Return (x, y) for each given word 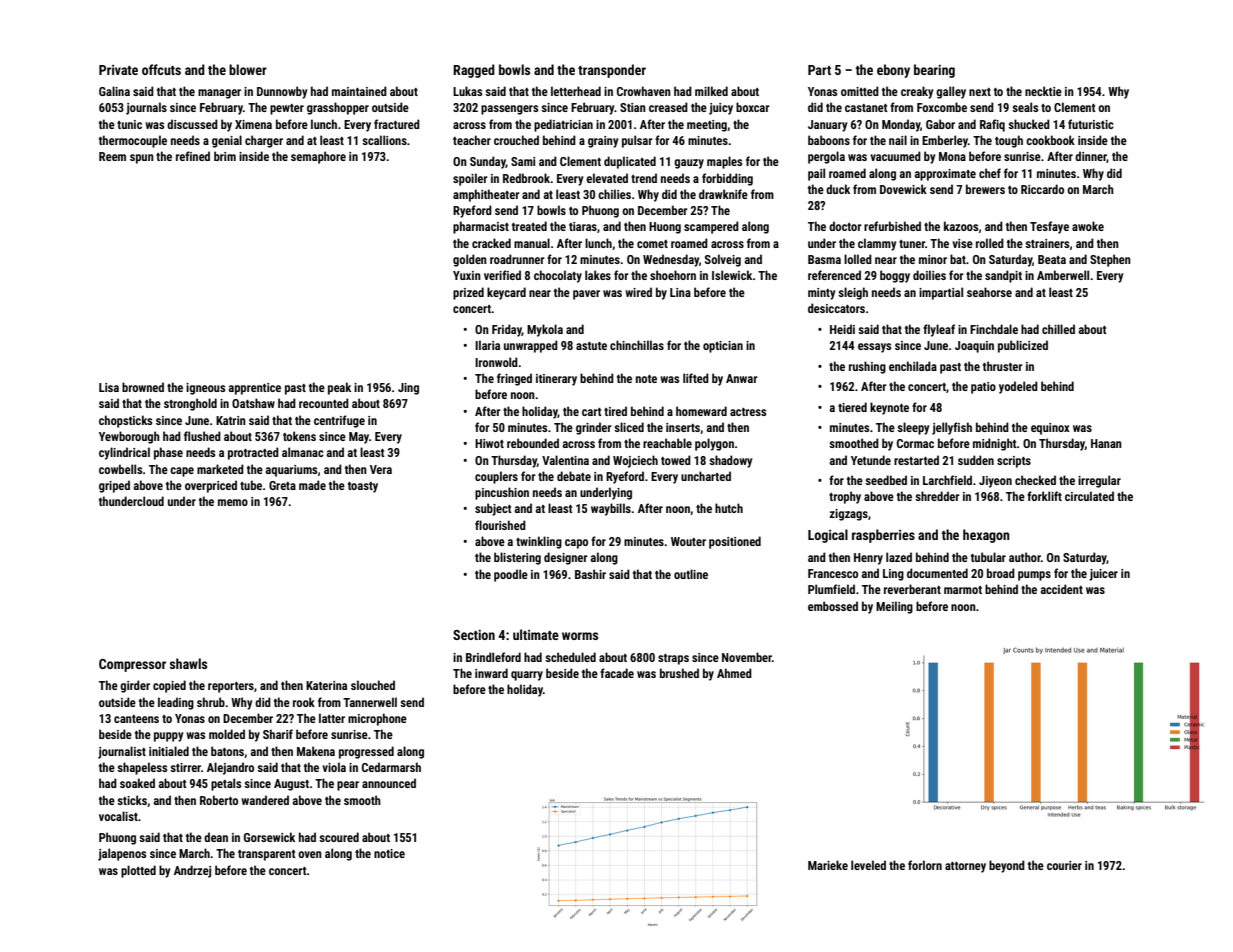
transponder (612, 71)
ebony (893, 71)
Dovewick (903, 189)
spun (142, 159)
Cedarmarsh (391, 767)
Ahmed (734, 673)
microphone (377, 719)
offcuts (161, 69)
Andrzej (192, 871)
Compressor (132, 665)
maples (724, 162)
